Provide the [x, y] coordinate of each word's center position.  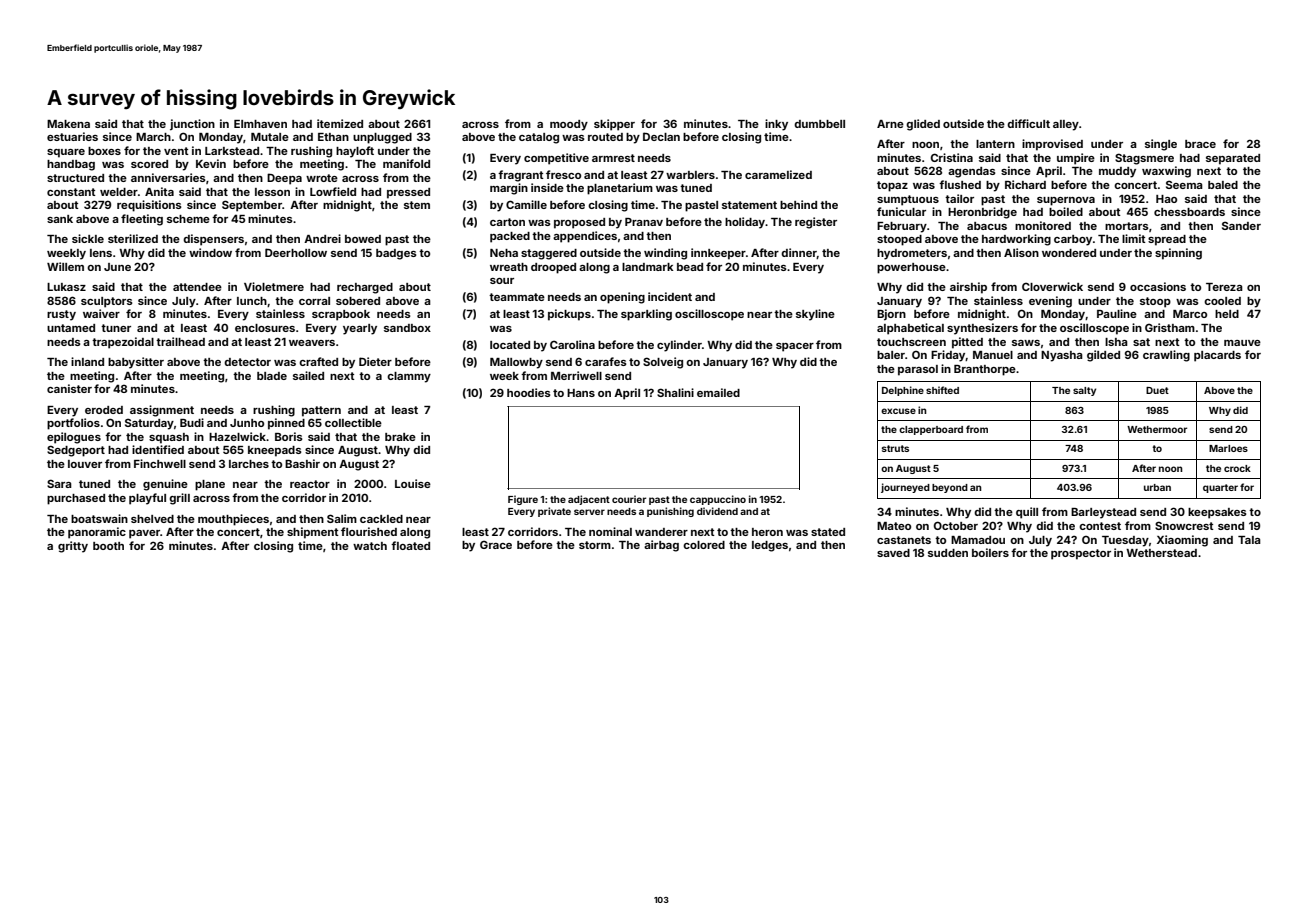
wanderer [661, 532]
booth [108, 546]
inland [87, 361]
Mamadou [978, 540]
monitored [1043, 225]
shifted [942, 390]
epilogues [74, 438]
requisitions [149, 206]
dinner [799, 253]
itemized [340, 123]
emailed [718, 392]
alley [1066, 125]
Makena [68, 124]
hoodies [529, 392]
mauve [1242, 343]
